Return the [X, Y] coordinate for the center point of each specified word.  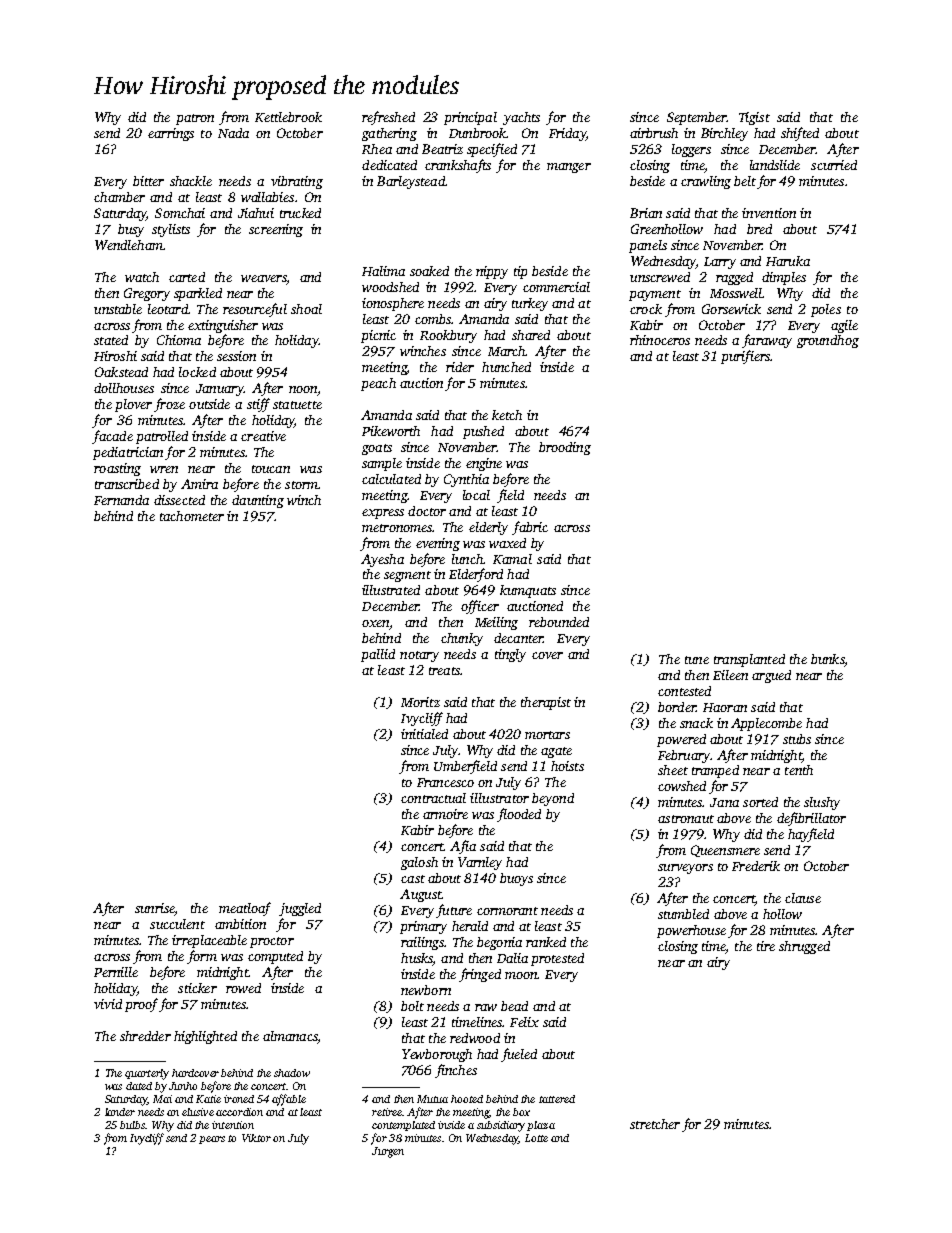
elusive [198, 1112]
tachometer [192, 516]
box [521, 1112]
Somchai [180, 213]
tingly [510, 655]
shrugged [804, 947]
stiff [258, 405]
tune [697, 660]
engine [484, 464]
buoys [516, 879]
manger [569, 168]
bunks [827, 659]
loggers [691, 150]
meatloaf [245, 909]
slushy [822, 803]
